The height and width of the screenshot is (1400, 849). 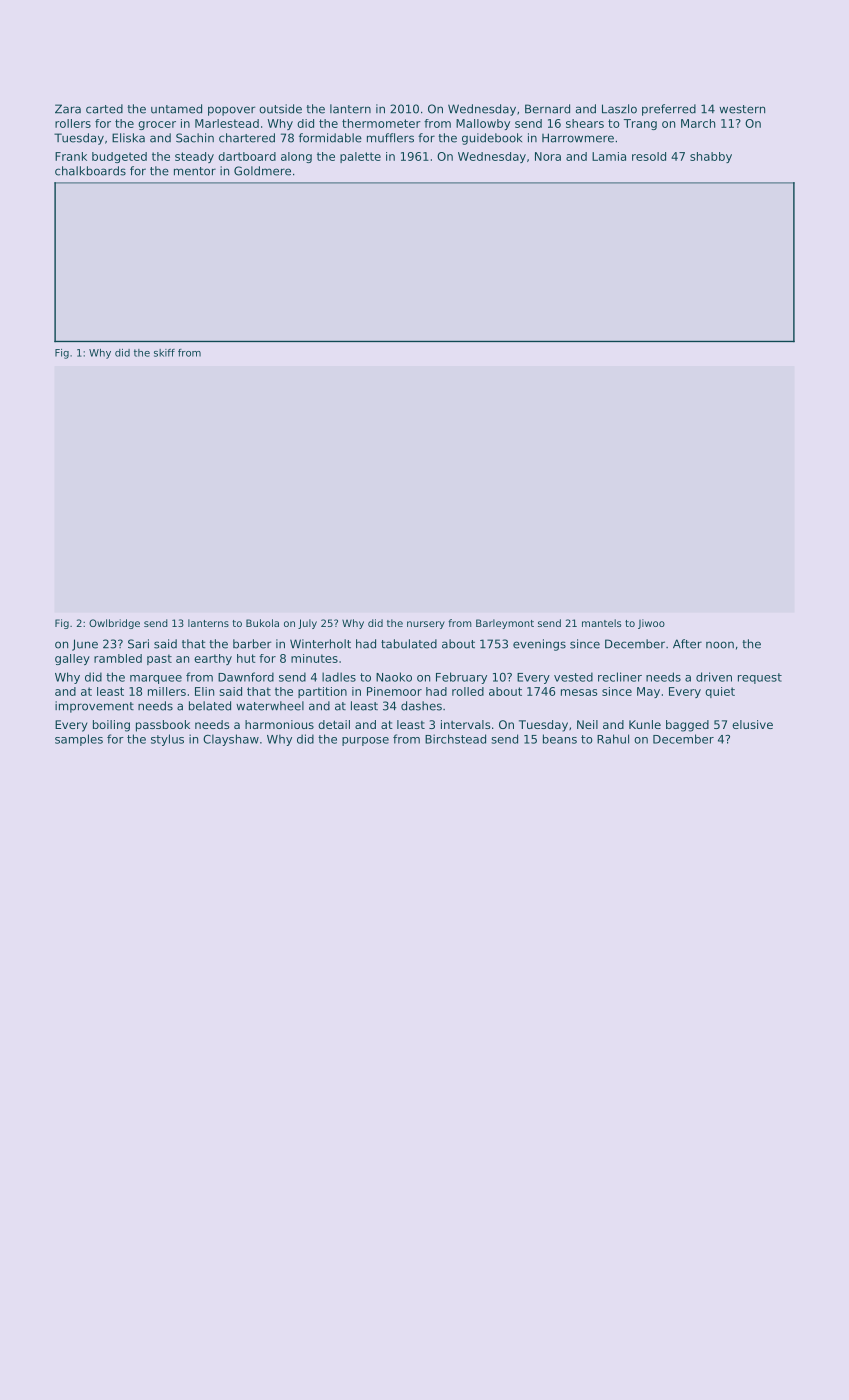 What do you see at coordinates (71, 156) in the screenshot?
I see `Frank` at bounding box center [71, 156].
